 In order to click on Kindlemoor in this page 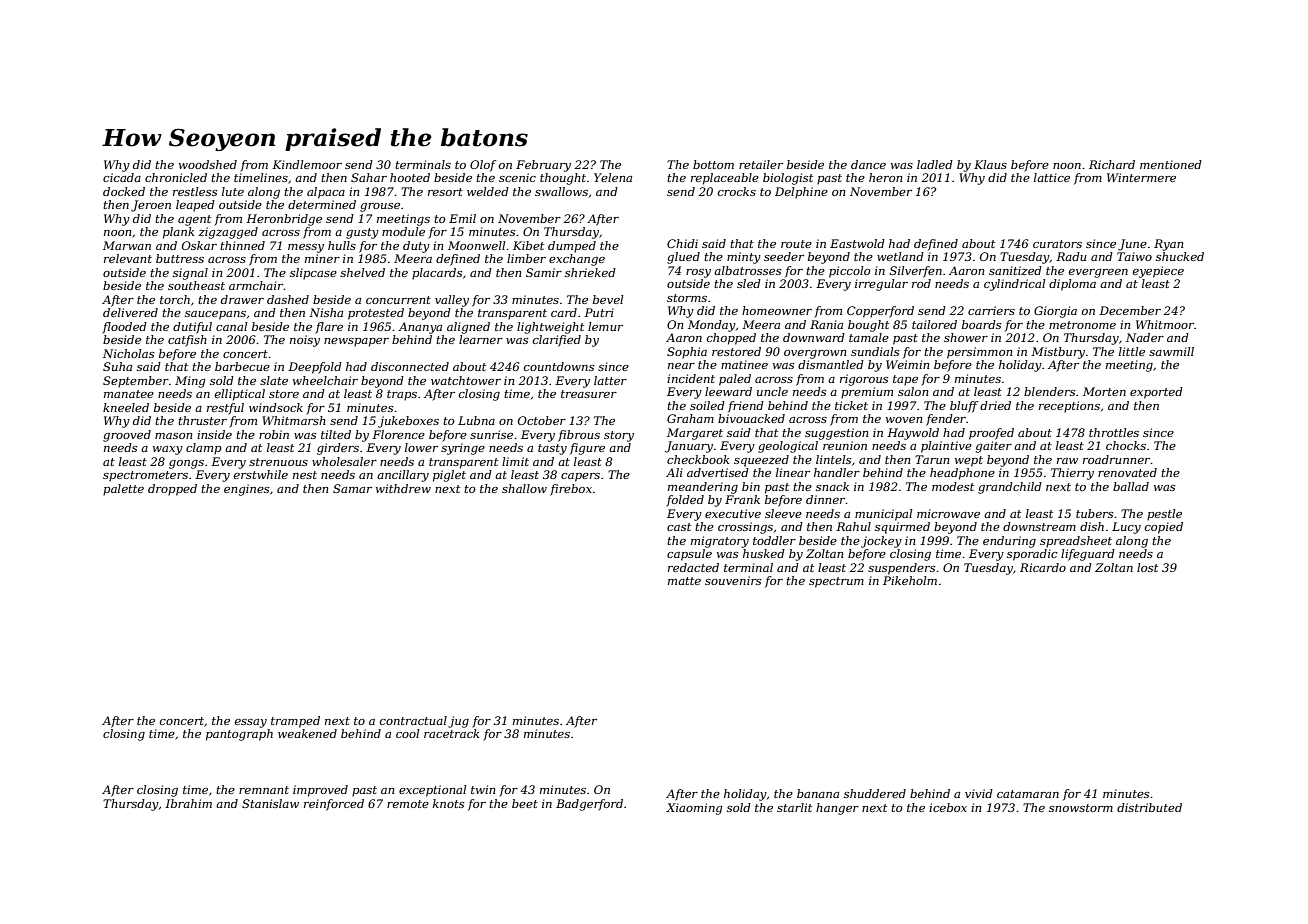, I will do `click(307, 164)`.
